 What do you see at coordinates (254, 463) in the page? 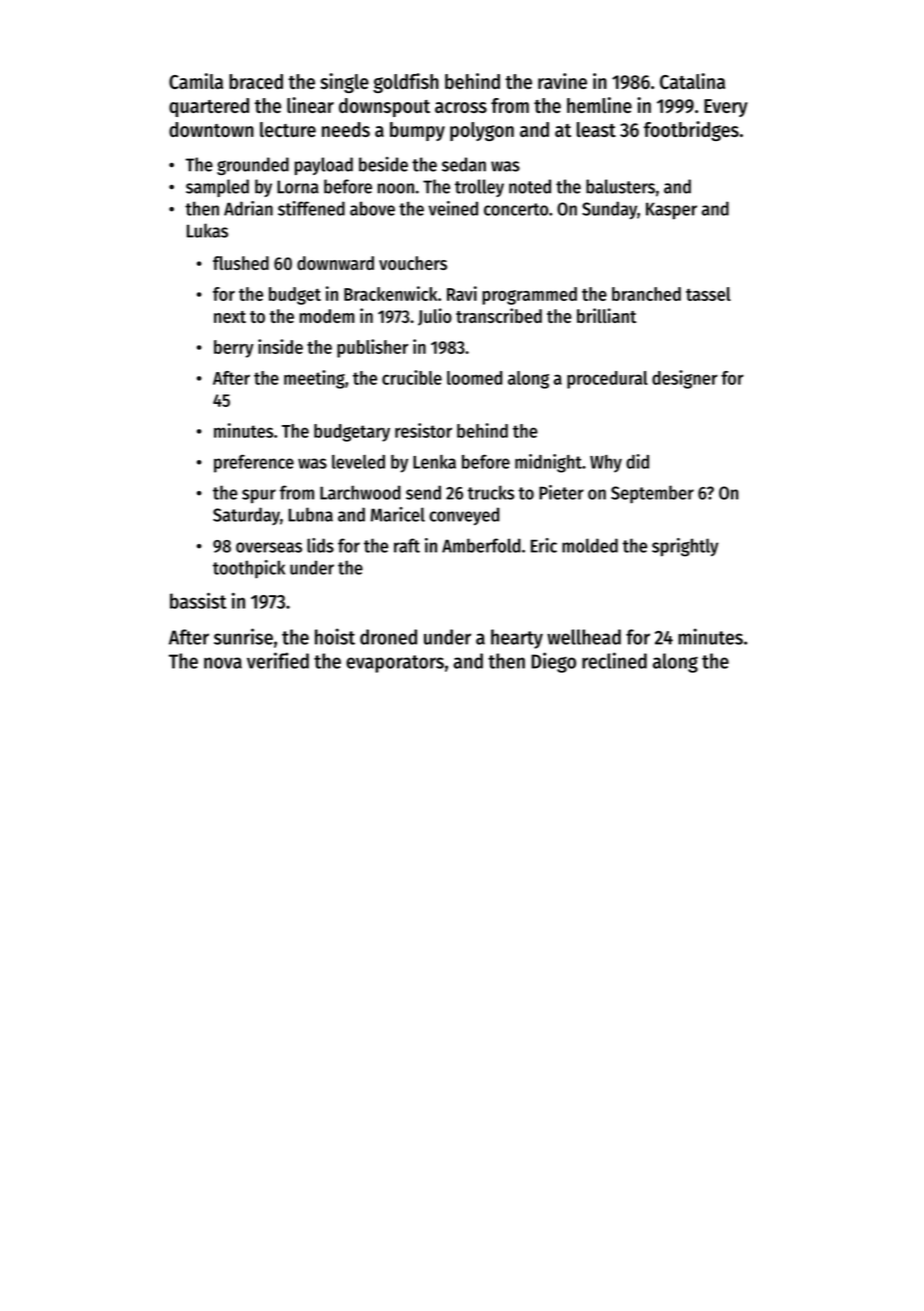
I see `preference` at bounding box center [254, 463].
